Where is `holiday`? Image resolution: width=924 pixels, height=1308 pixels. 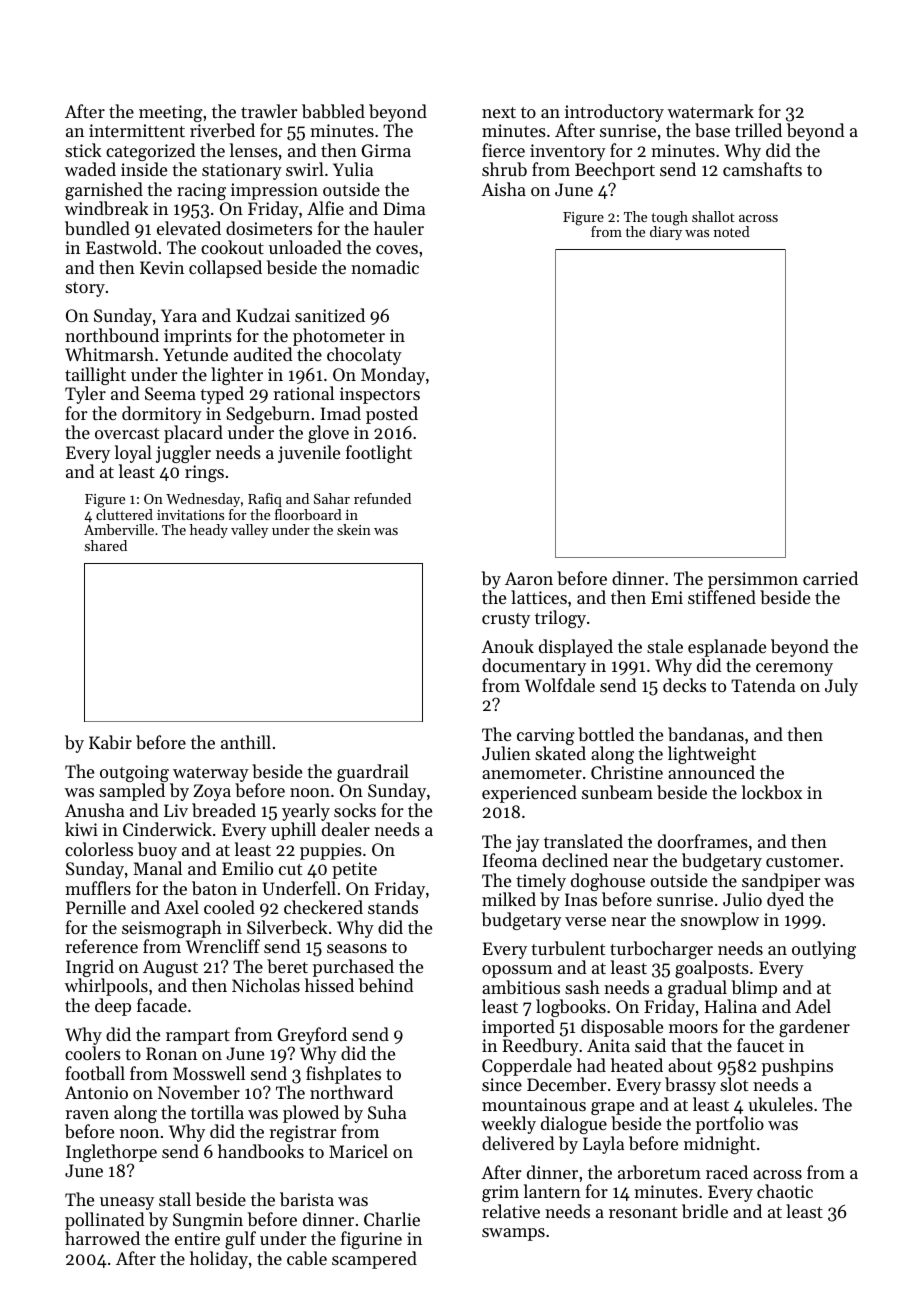 holiday is located at coordinates (219, 1260).
